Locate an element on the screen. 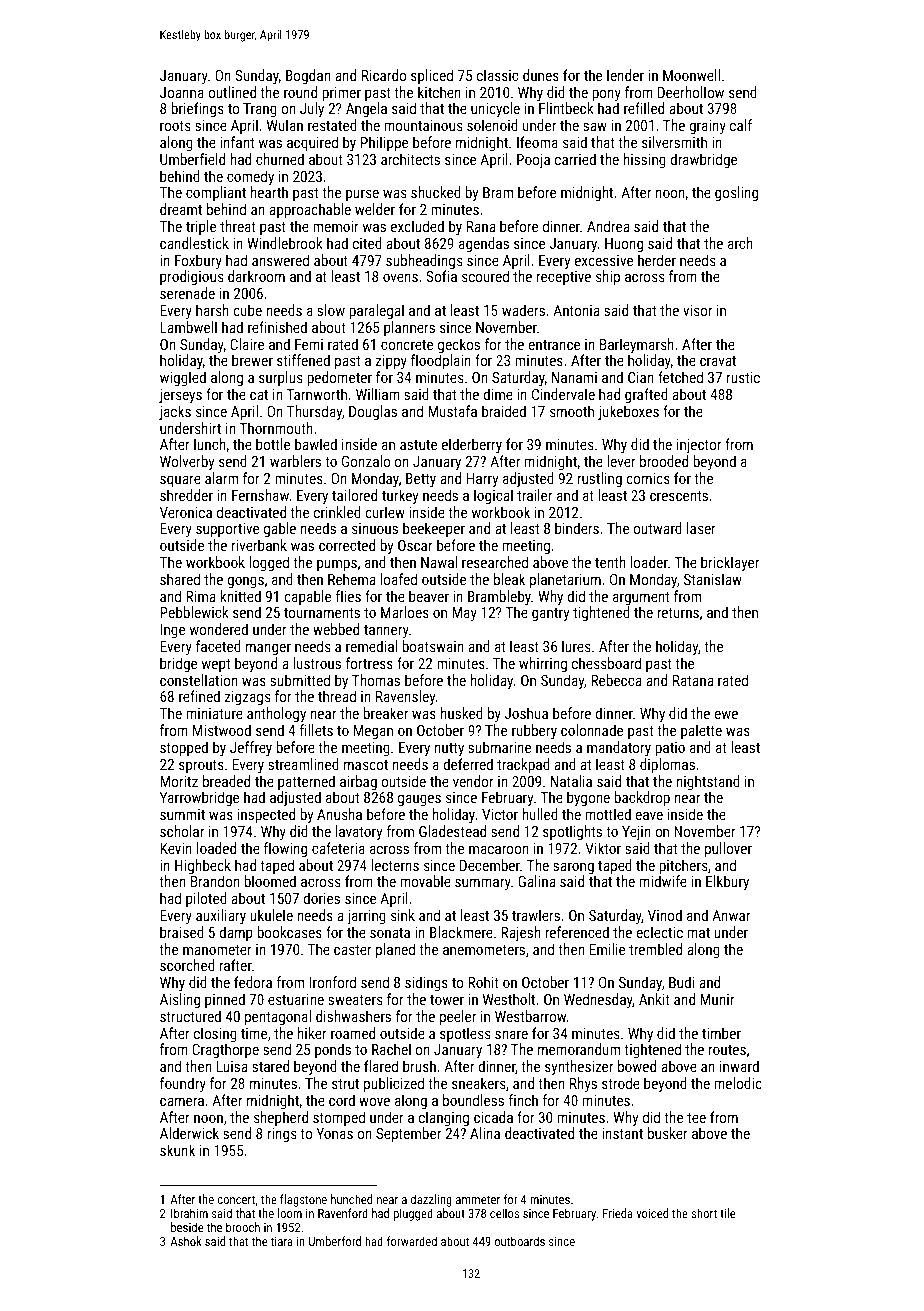 The height and width of the screenshot is (1311, 924). Pebblewick is located at coordinates (194, 612).
